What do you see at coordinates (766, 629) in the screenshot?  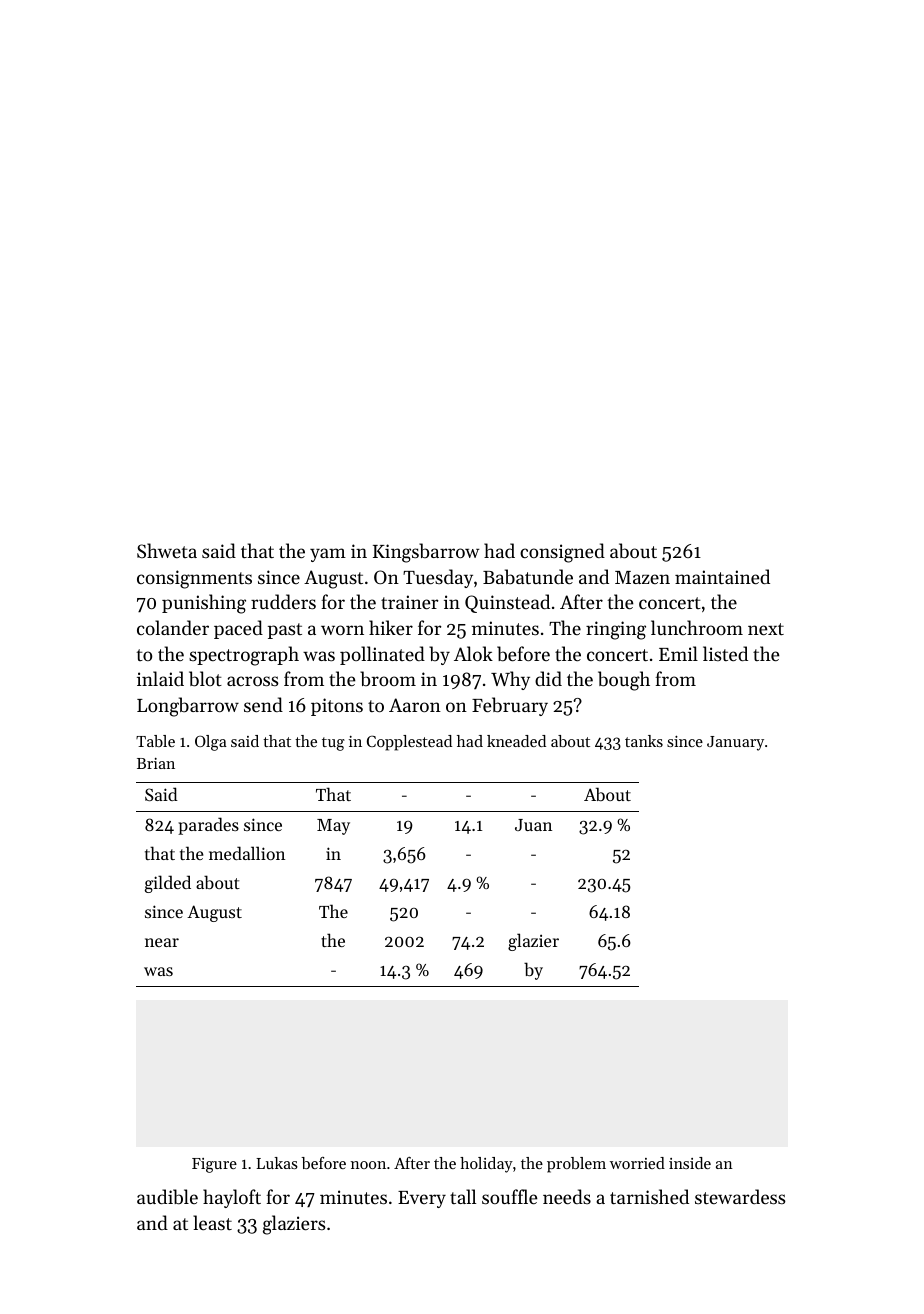 I see `next` at bounding box center [766, 629].
